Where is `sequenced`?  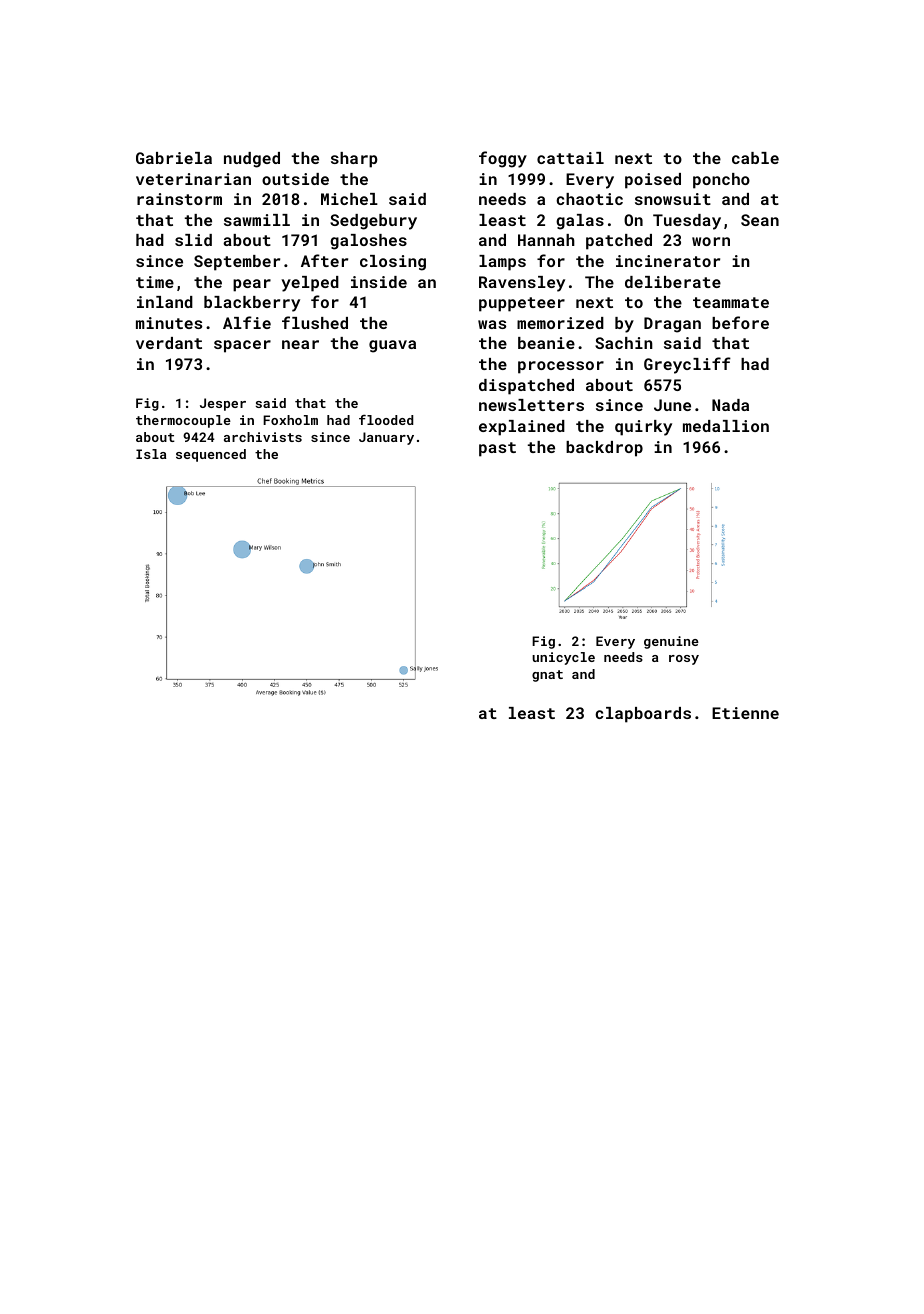
sequenced is located at coordinates (211, 455).
